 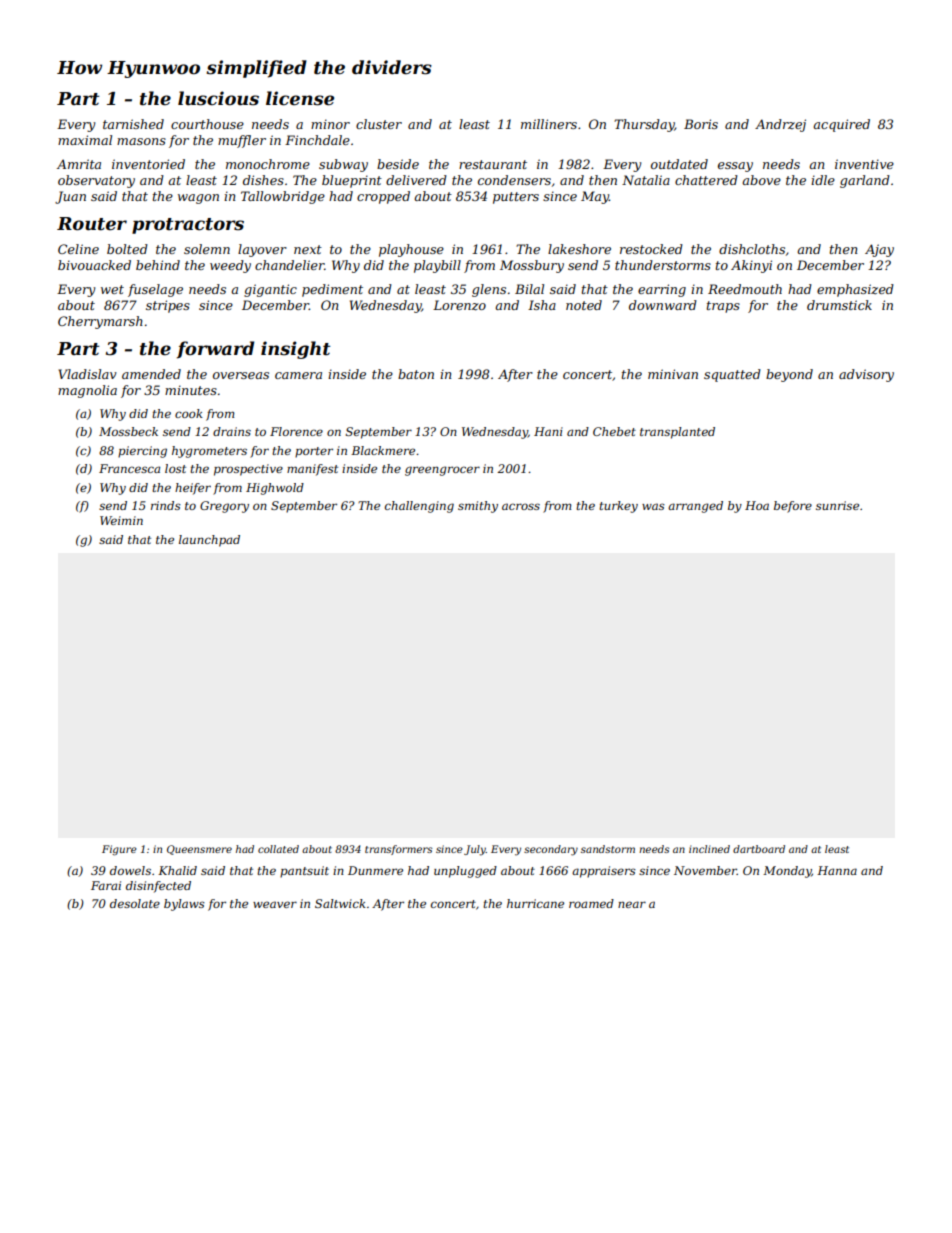 What do you see at coordinates (549, 124) in the page?
I see `milliners` at bounding box center [549, 124].
